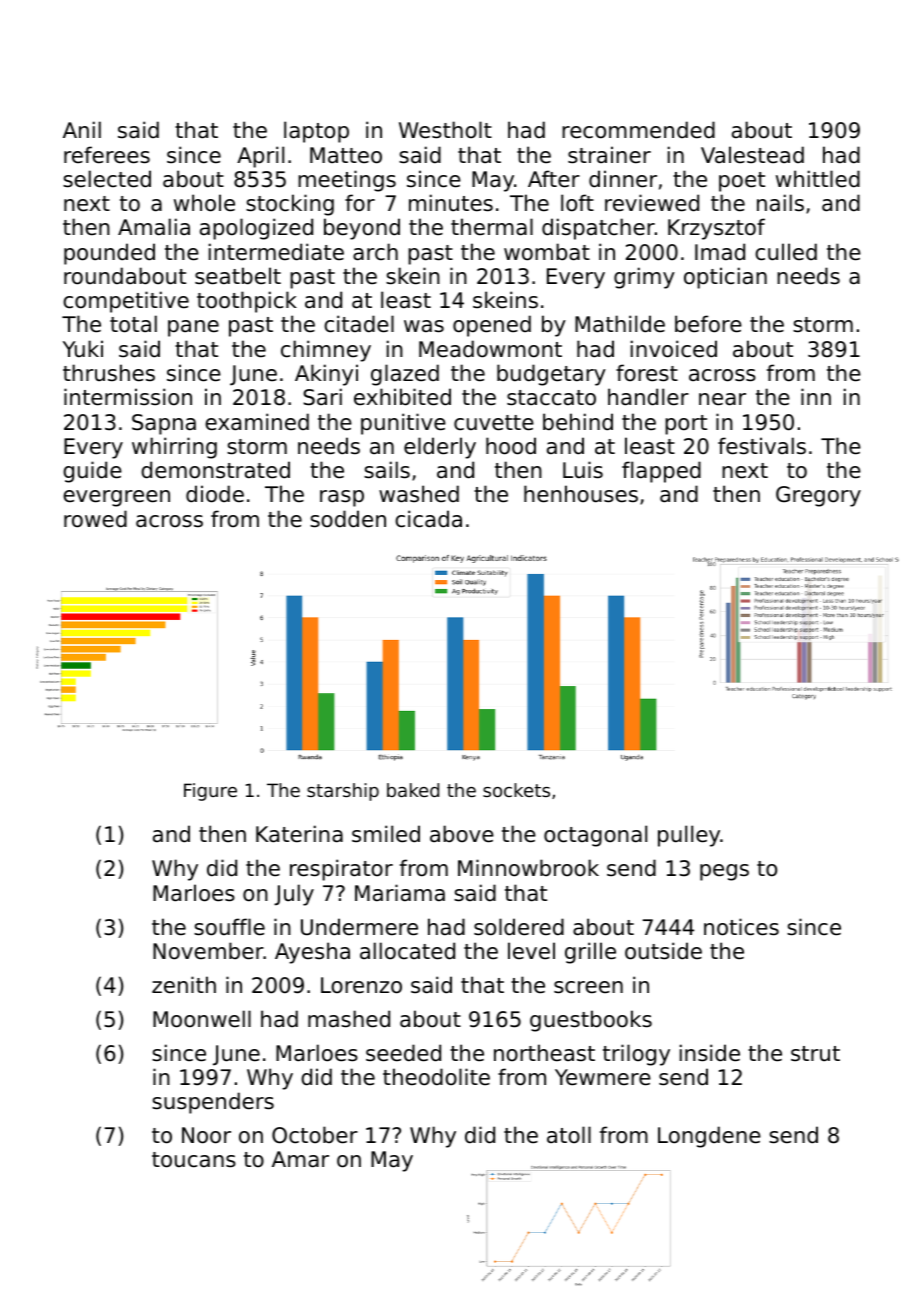  Describe the element at coordinates (299, 834) in the document. I see `Katerina` at that location.
